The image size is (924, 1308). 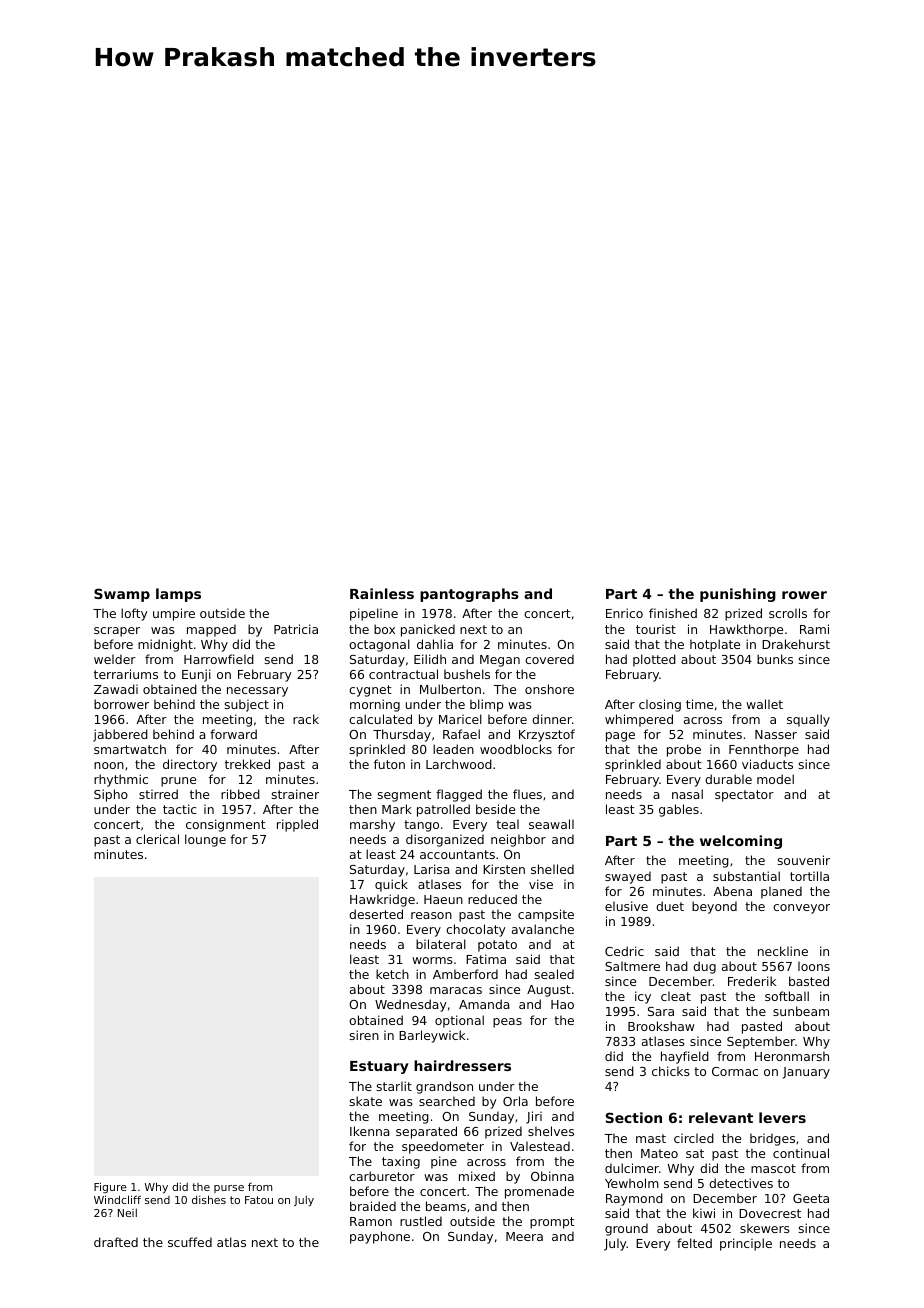 I want to click on September, so click(x=761, y=1042).
